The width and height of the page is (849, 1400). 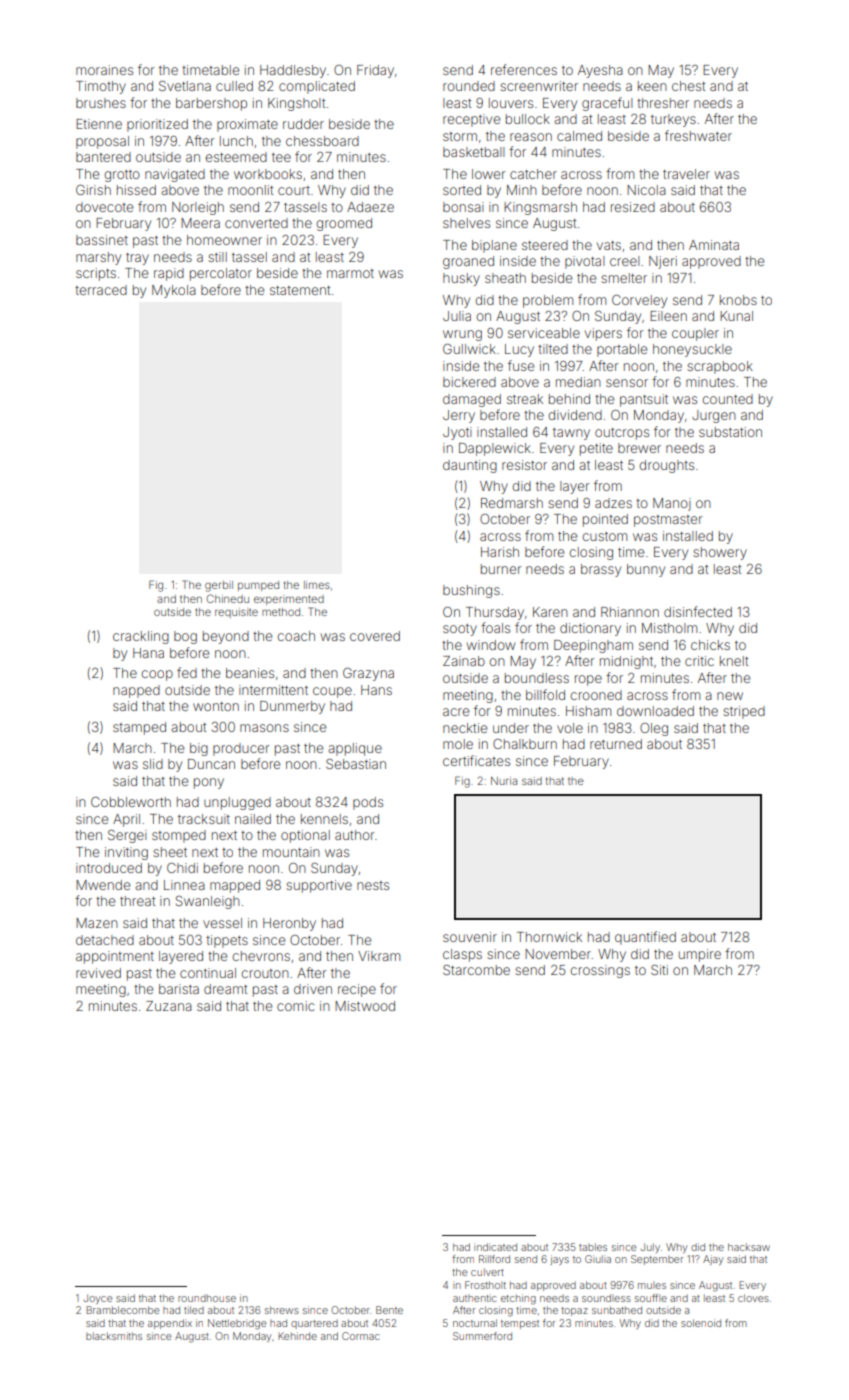 What do you see at coordinates (297, 1336) in the page?
I see `Kehinde` at bounding box center [297, 1336].
